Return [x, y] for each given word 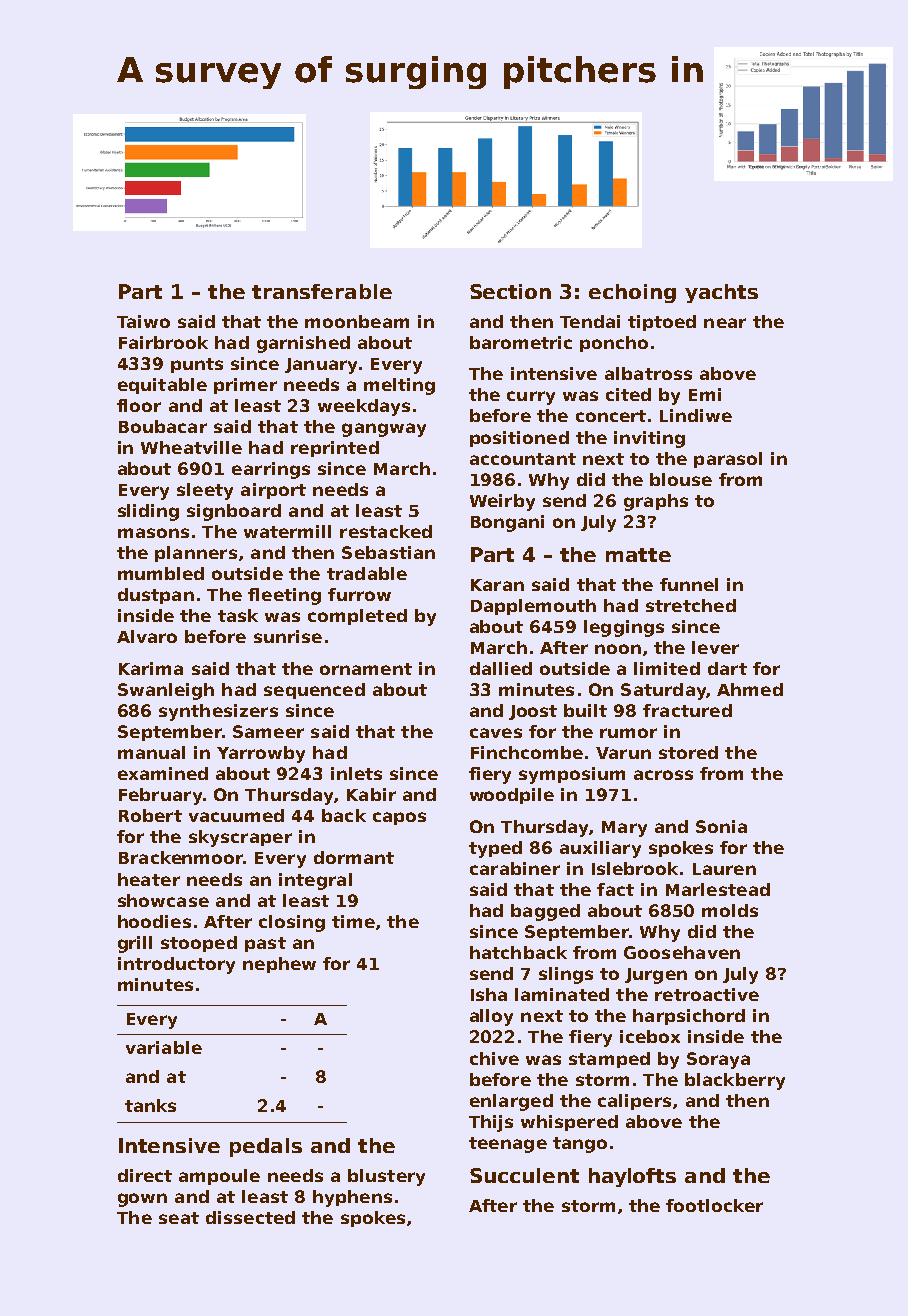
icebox [650, 1036]
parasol [728, 460]
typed [495, 849]
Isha [489, 994]
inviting [649, 439]
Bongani [507, 523]
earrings [271, 470]
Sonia [721, 826]
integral [315, 881]
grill [135, 944]
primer [245, 386]
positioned [519, 439]
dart [727, 668]
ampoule [219, 1177]
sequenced [314, 691]
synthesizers [218, 712]
